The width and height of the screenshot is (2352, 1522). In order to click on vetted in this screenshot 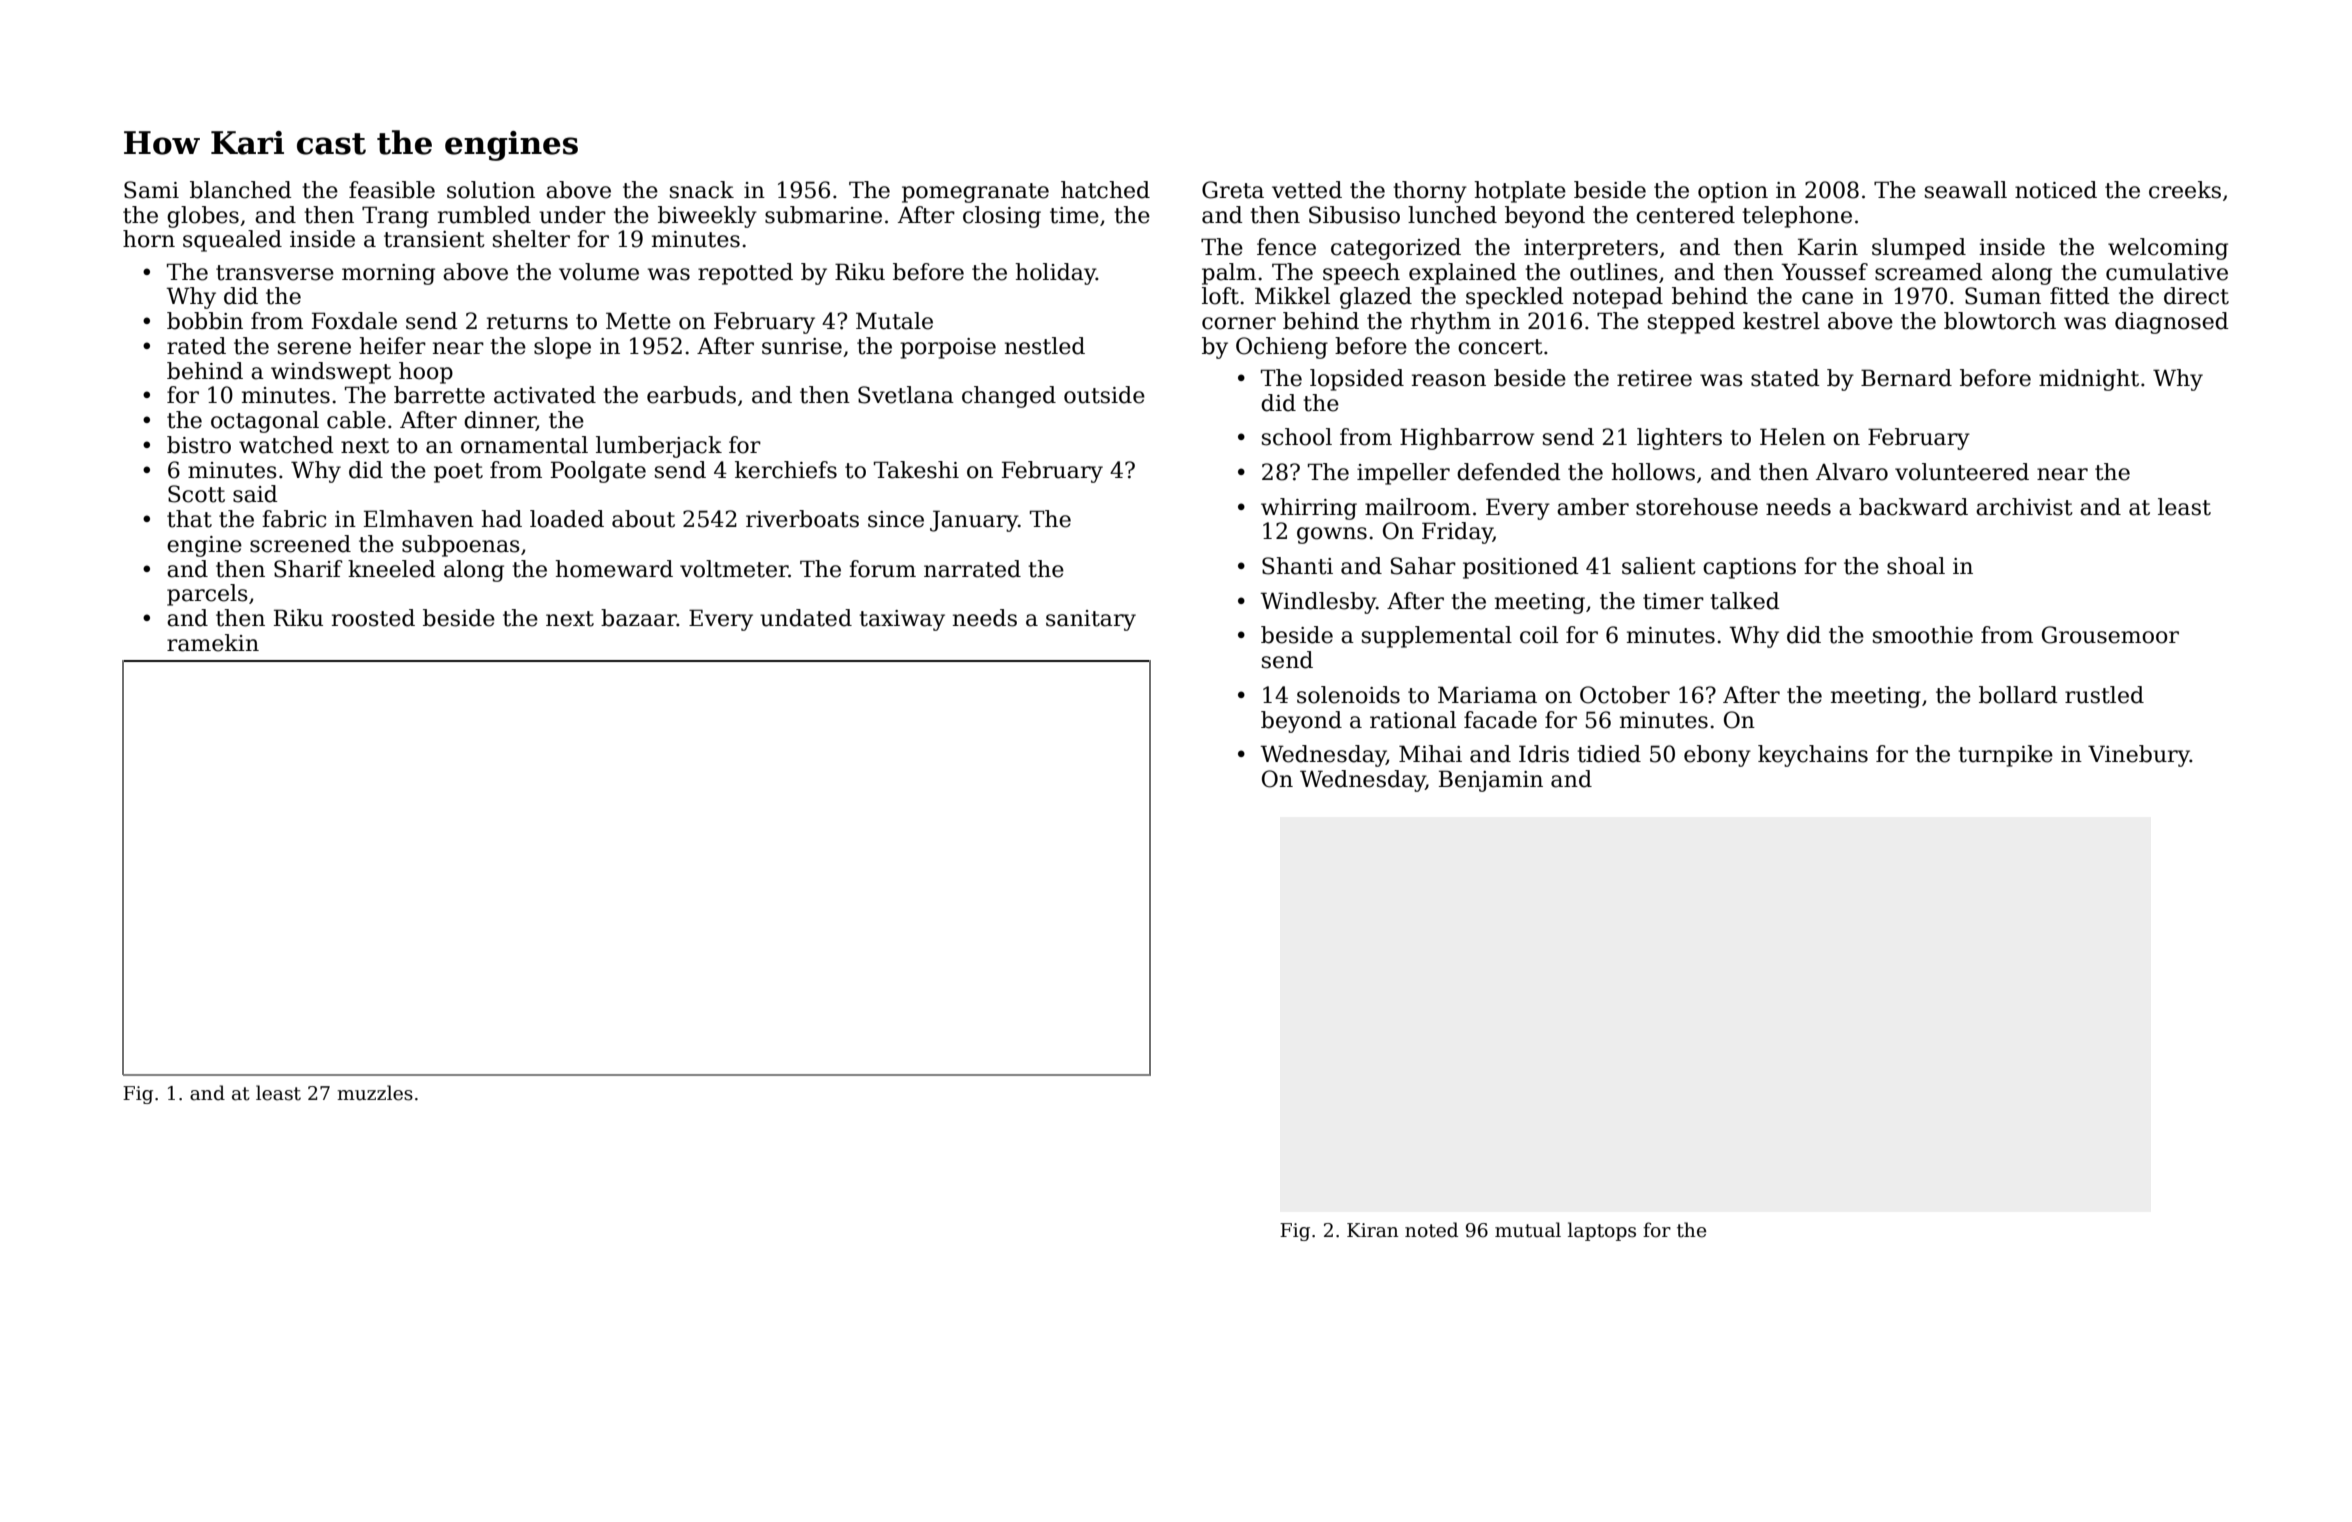, I will do `click(1307, 190)`.
